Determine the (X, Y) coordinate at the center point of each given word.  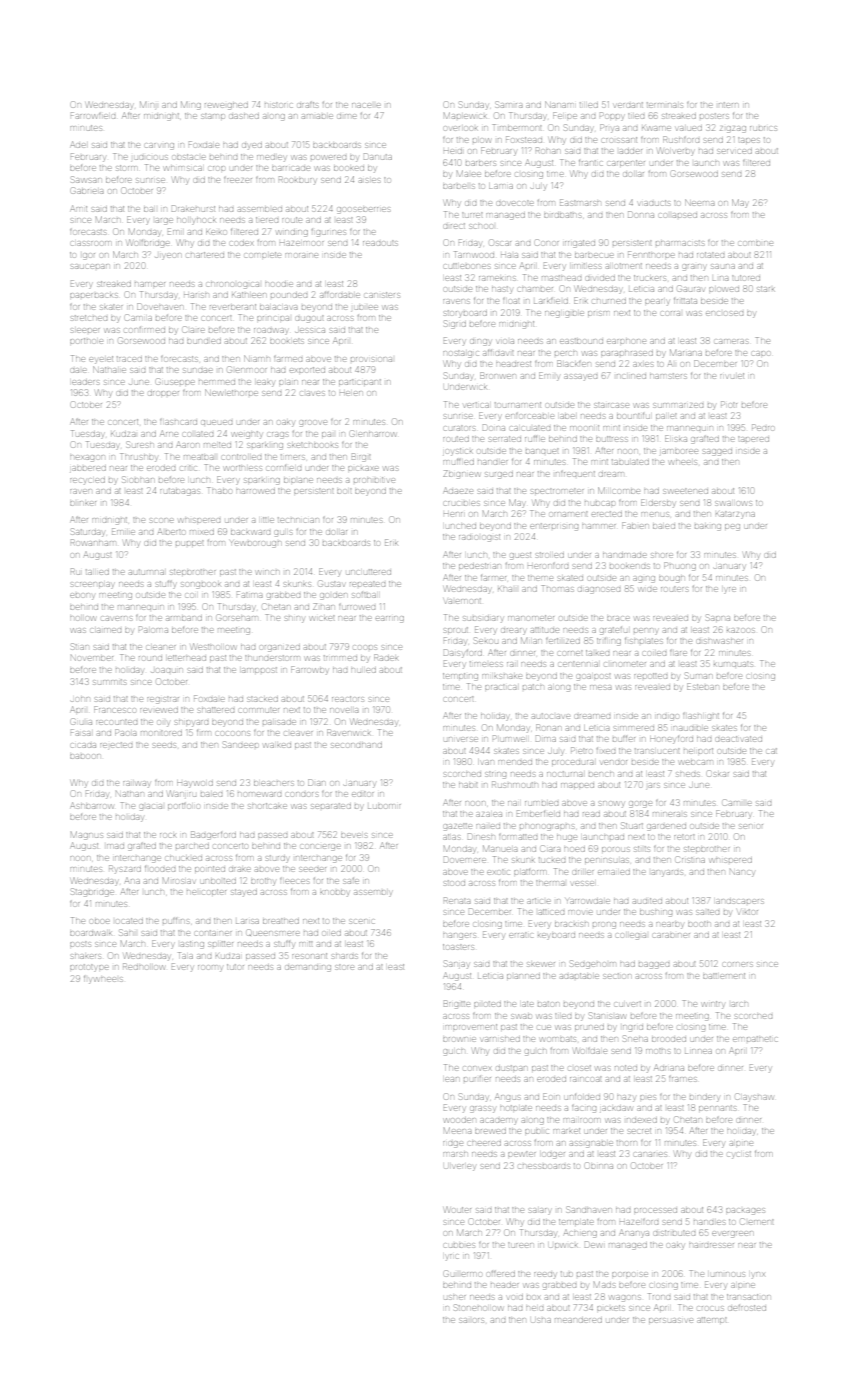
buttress (612, 439)
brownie (459, 1039)
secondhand (356, 745)
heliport (698, 751)
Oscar (500, 242)
